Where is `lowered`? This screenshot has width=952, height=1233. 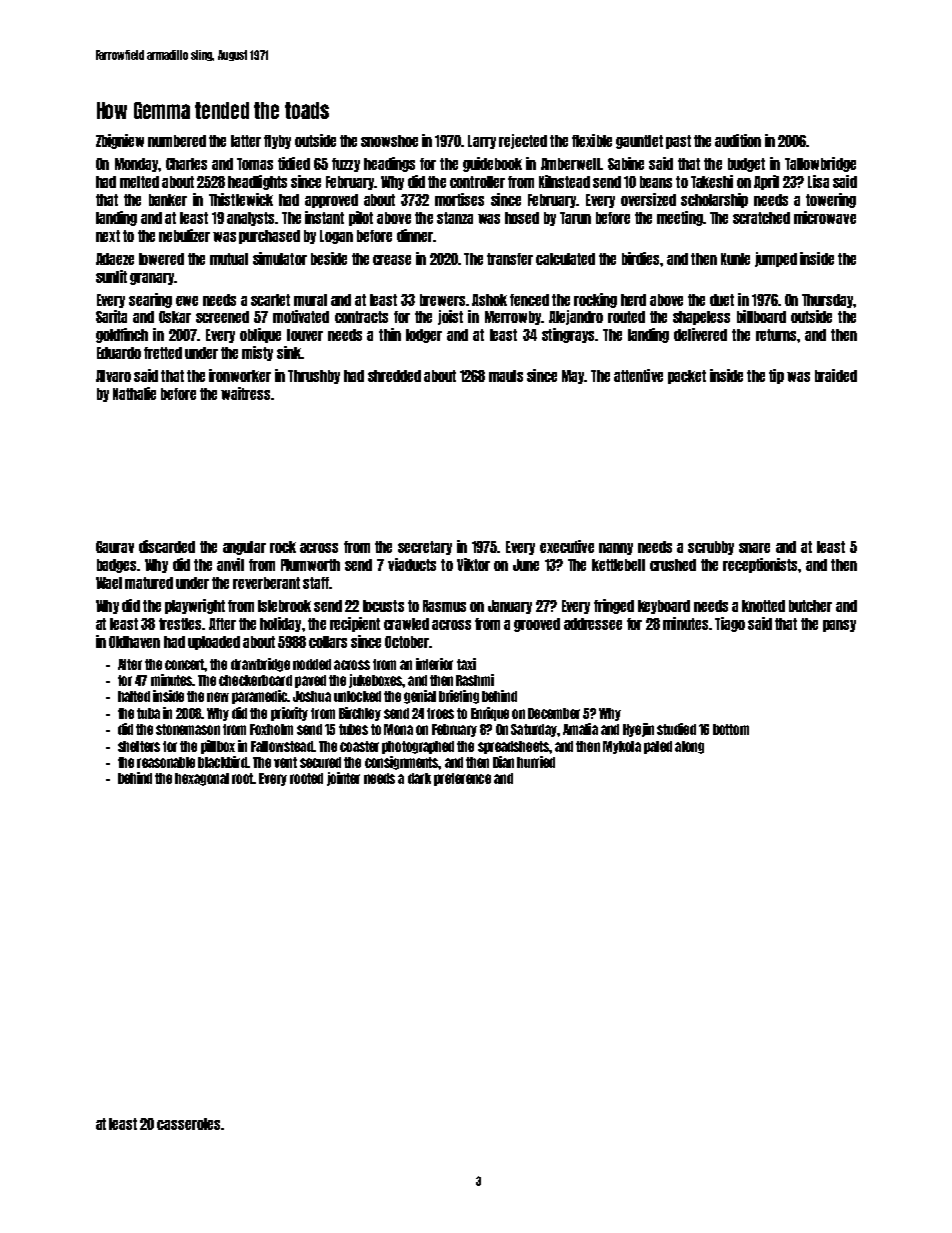 lowered is located at coordinates (161, 259).
